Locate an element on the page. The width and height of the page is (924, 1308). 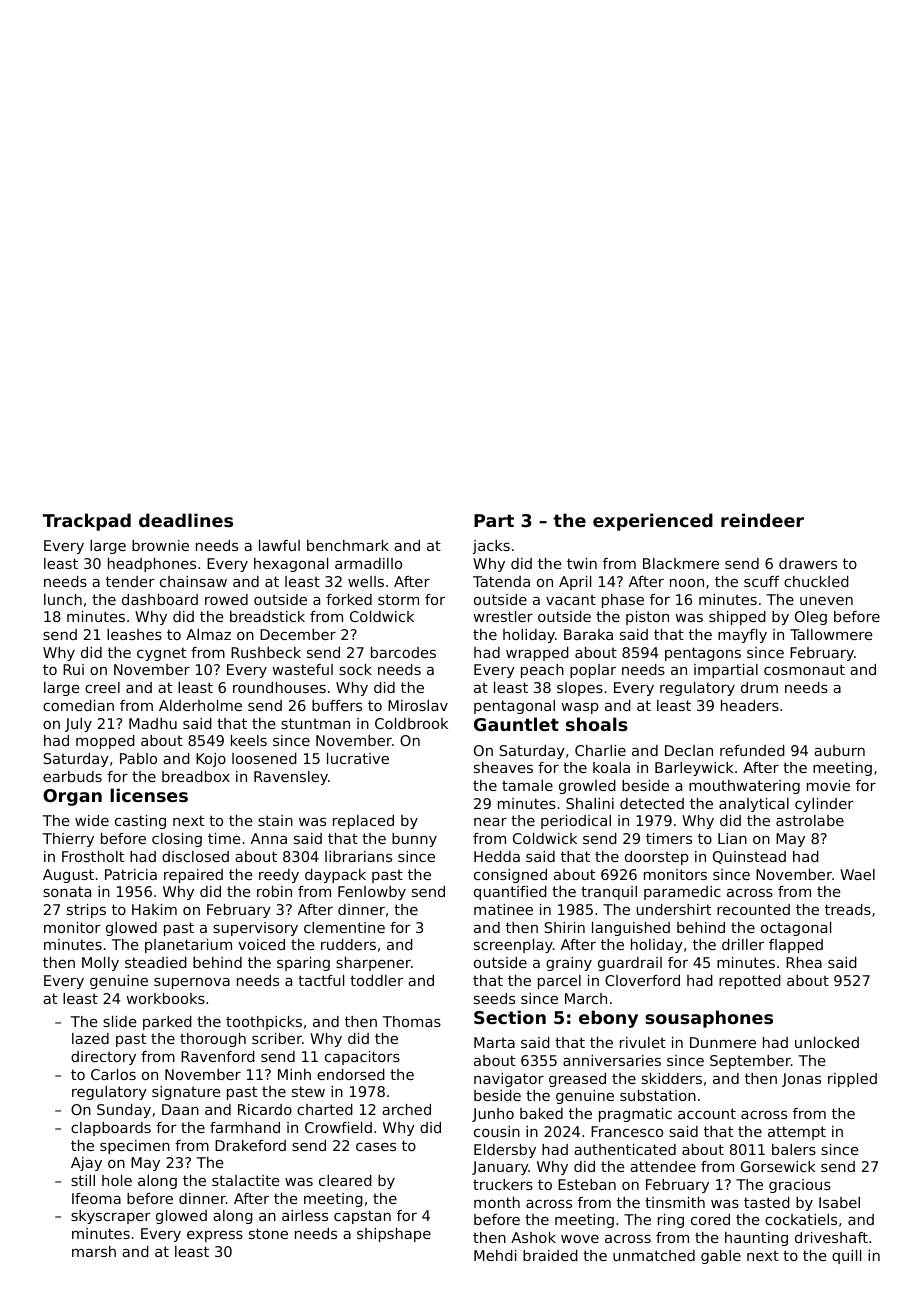
Wael is located at coordinates (857, 874).
